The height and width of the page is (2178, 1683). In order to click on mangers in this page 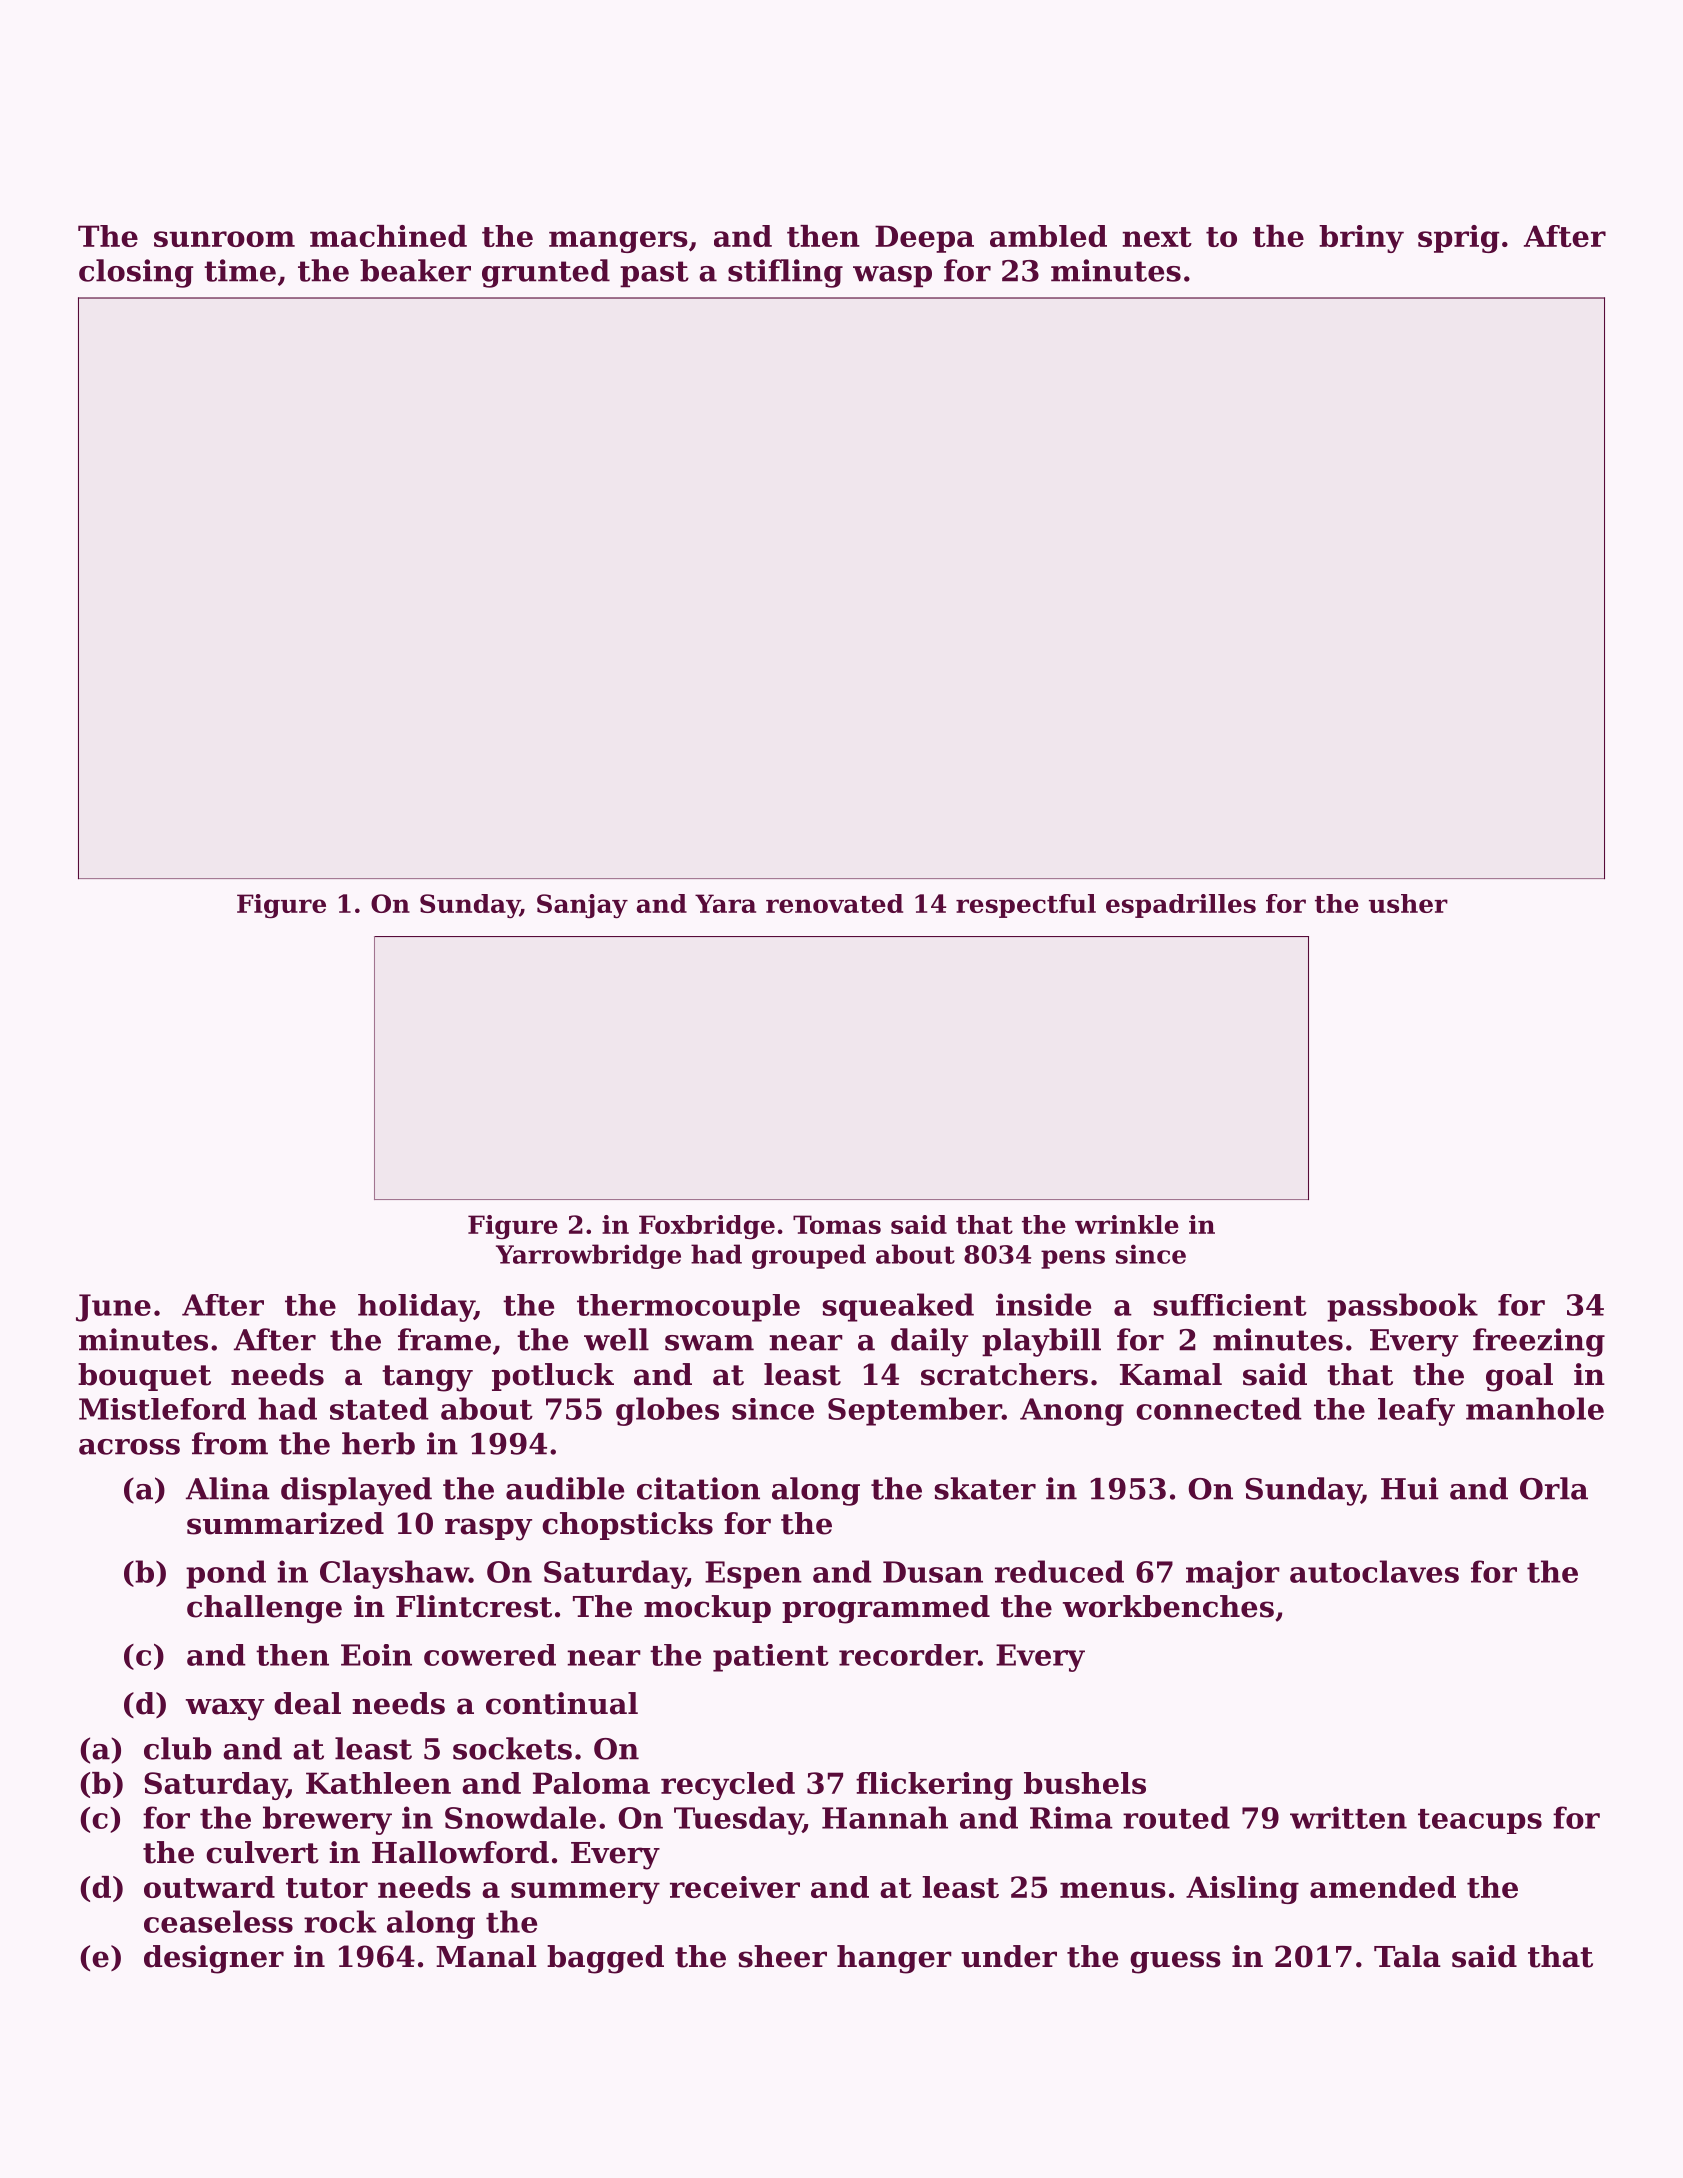, I will do `click(618, 242)`.
